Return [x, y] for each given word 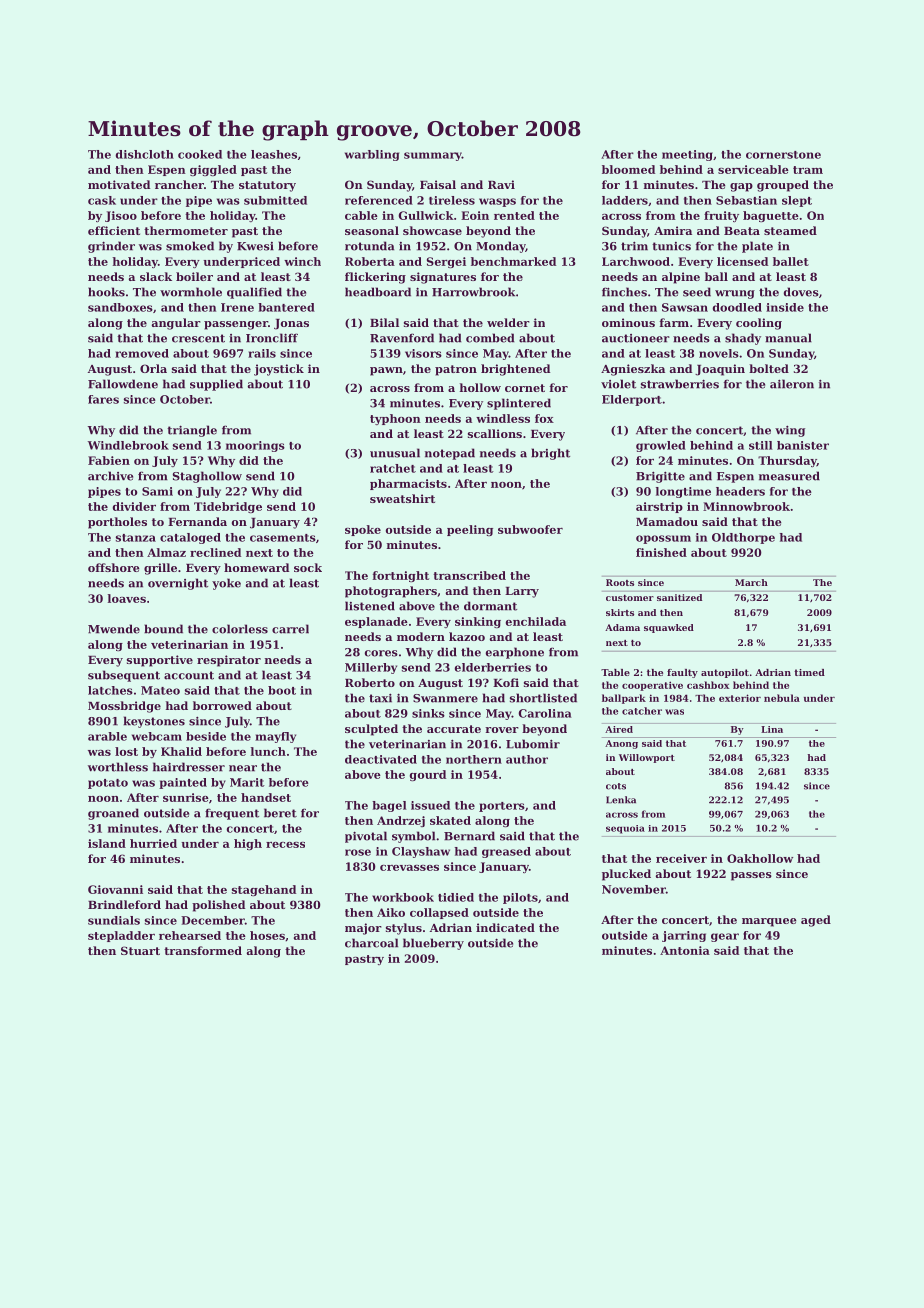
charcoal [371, 943]
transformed [203, 950]
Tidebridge [228, 507]
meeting [687, 155]
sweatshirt [402, 498]
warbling [372, 155]
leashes [274, 154]
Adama [622, 627]
